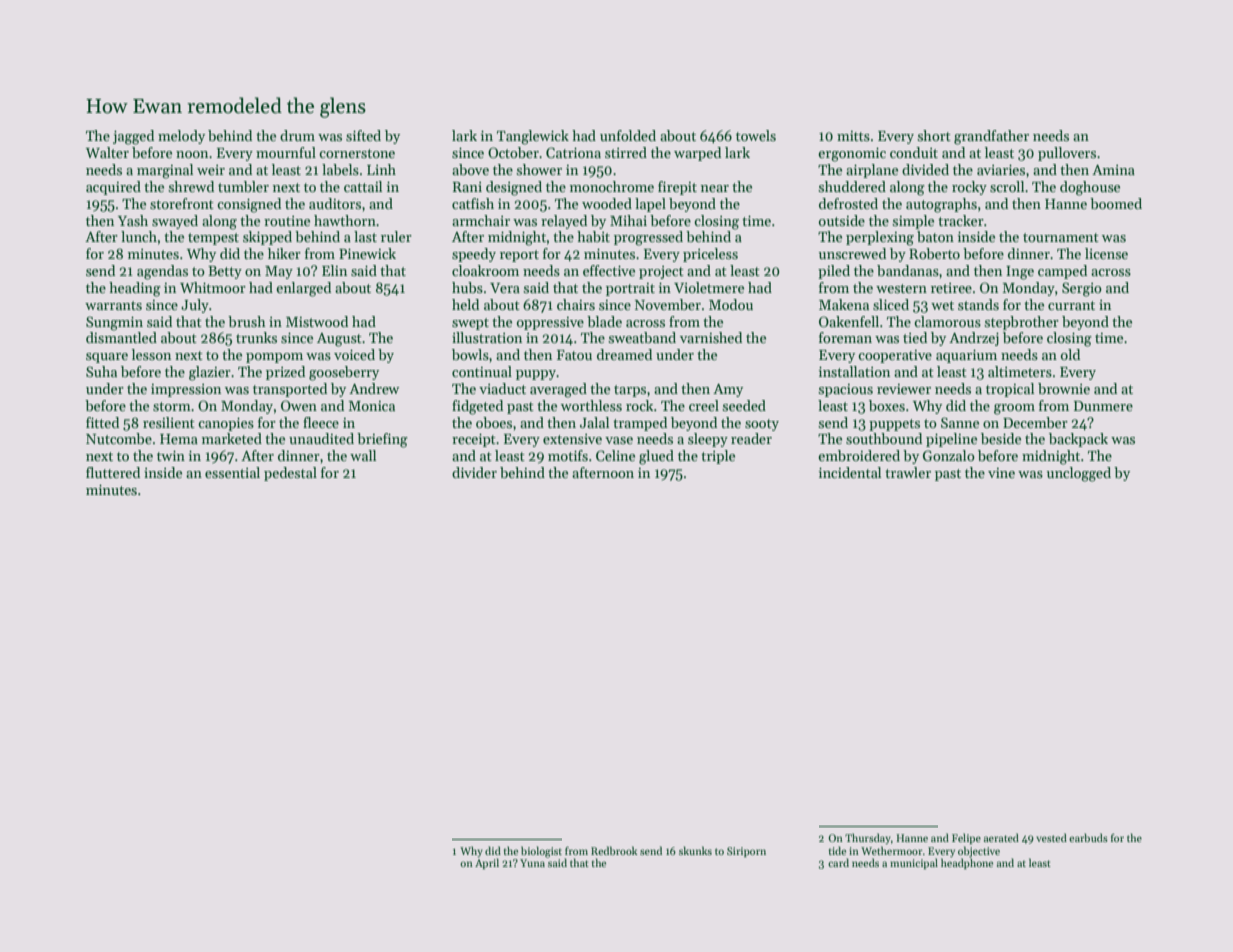 The height and width of the page is (952, 1233). What do you see at coordinates (541, 852) in the page?
I see `biologist` at bounding box center [541, 852].
